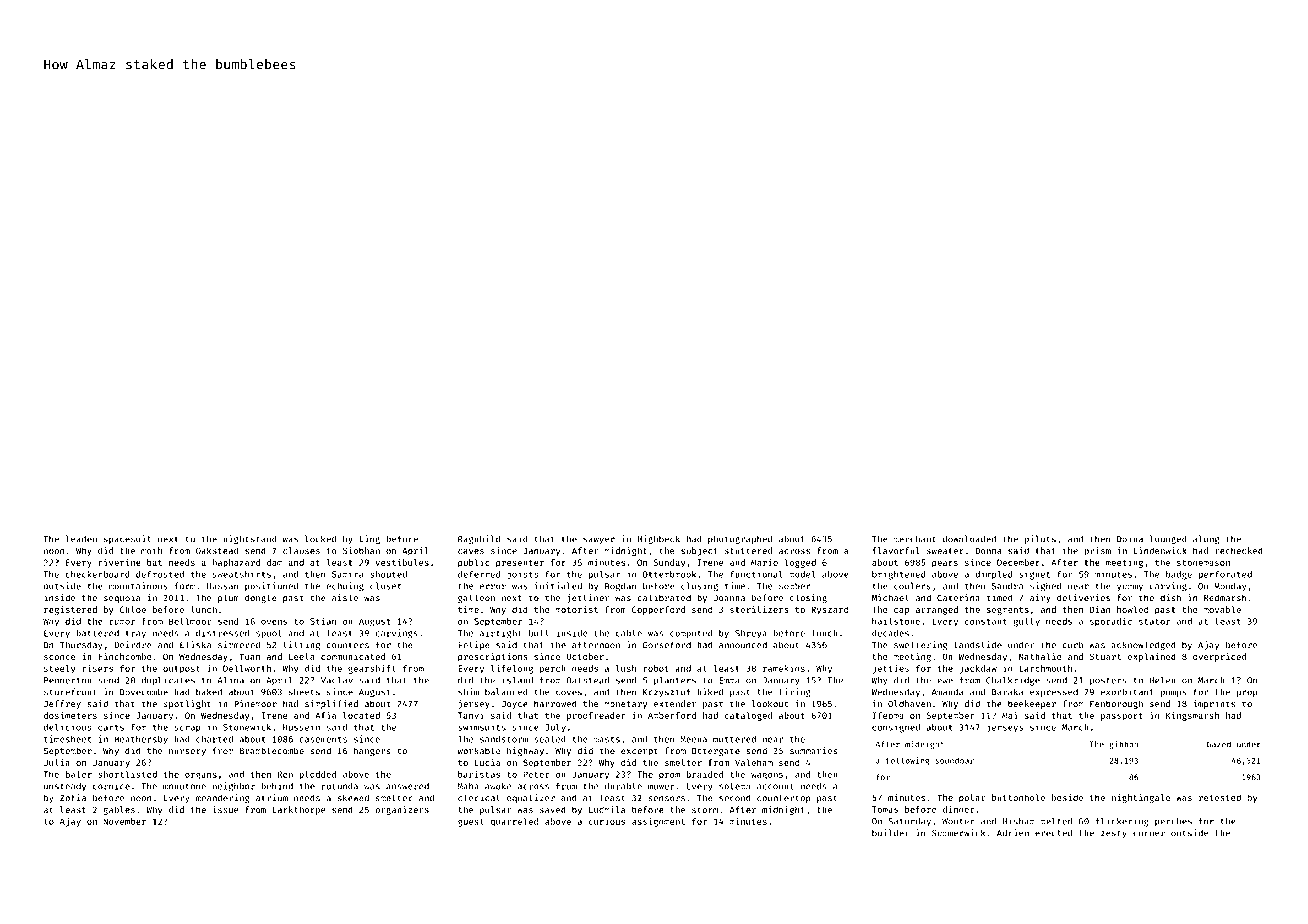 The width and height of the image is (1308, 924). I want to click on buttonhole, so click(1018, 797).
